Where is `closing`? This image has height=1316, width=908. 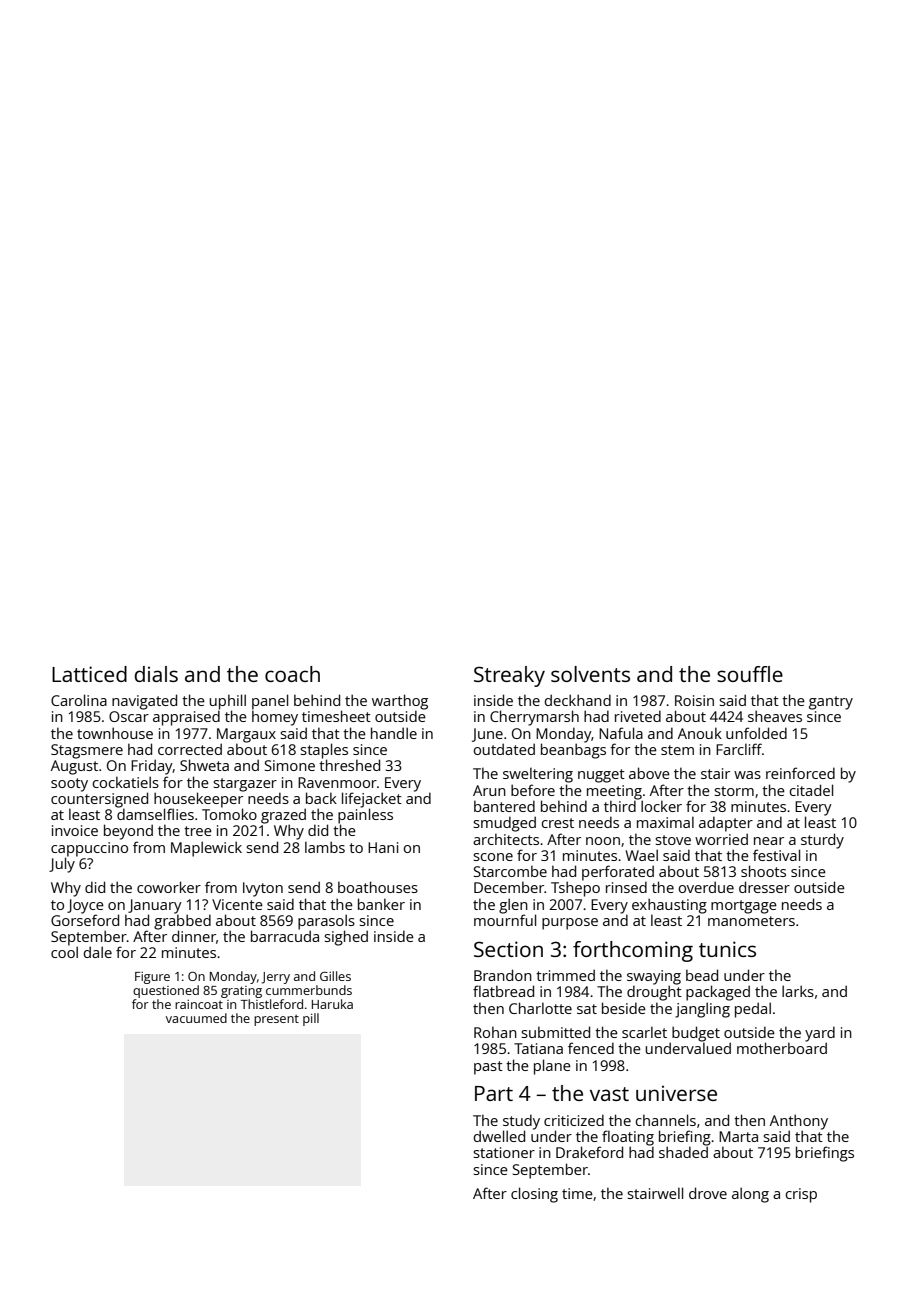
closing is located at coordinates (534, 1195).
